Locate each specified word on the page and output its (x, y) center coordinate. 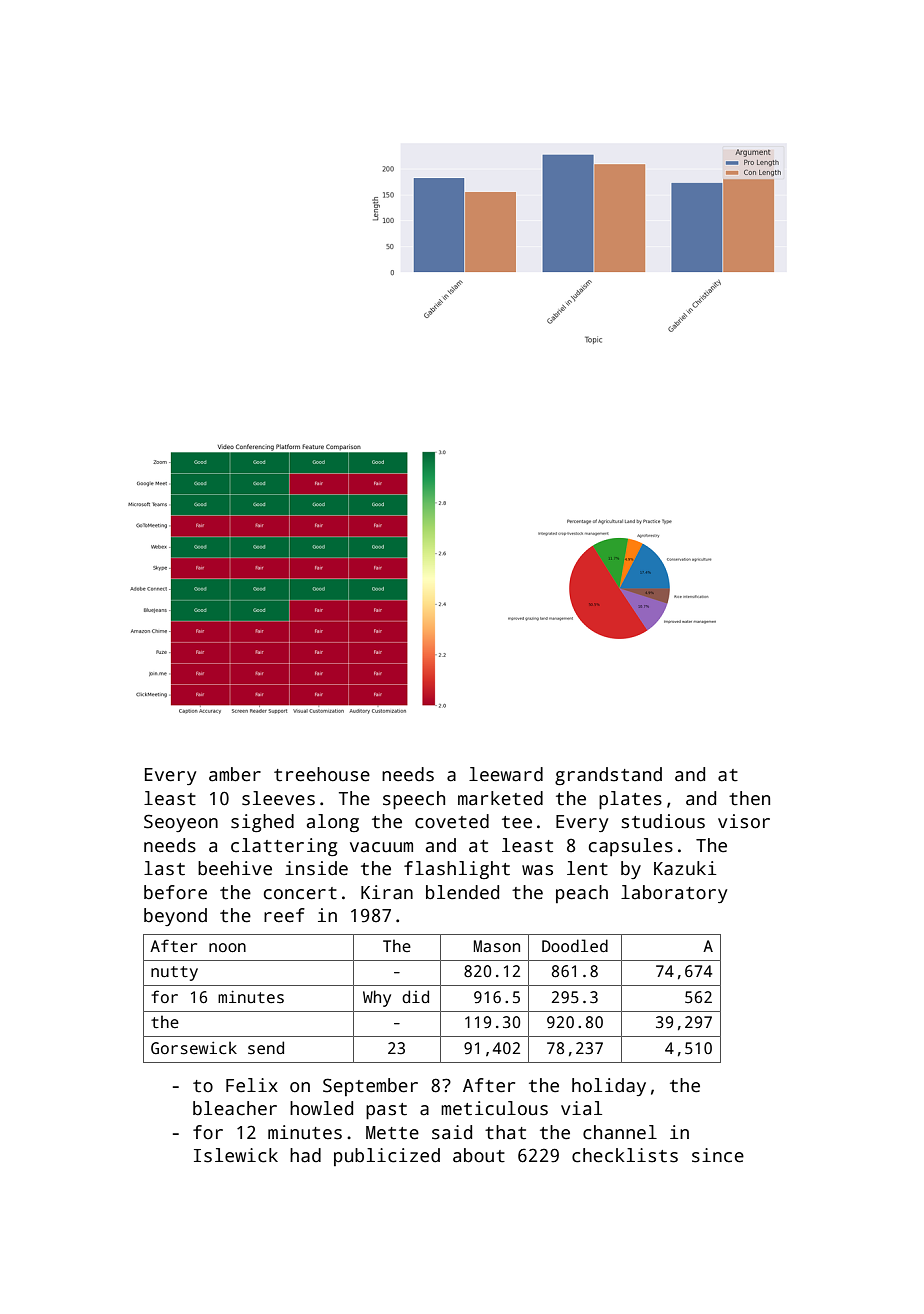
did (415, 996)
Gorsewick (194, 1048)
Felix (252, 1085)
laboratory (674, 894)
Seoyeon (181, 823)
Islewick (236, 1155)
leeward (506, 774)
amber (235, 774)
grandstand (608, 776)
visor (744, 821)
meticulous (494, 1108)
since (718, 1155)
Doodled (575, 945)
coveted (452, 821)
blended (462, 892)
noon (227, 947)
